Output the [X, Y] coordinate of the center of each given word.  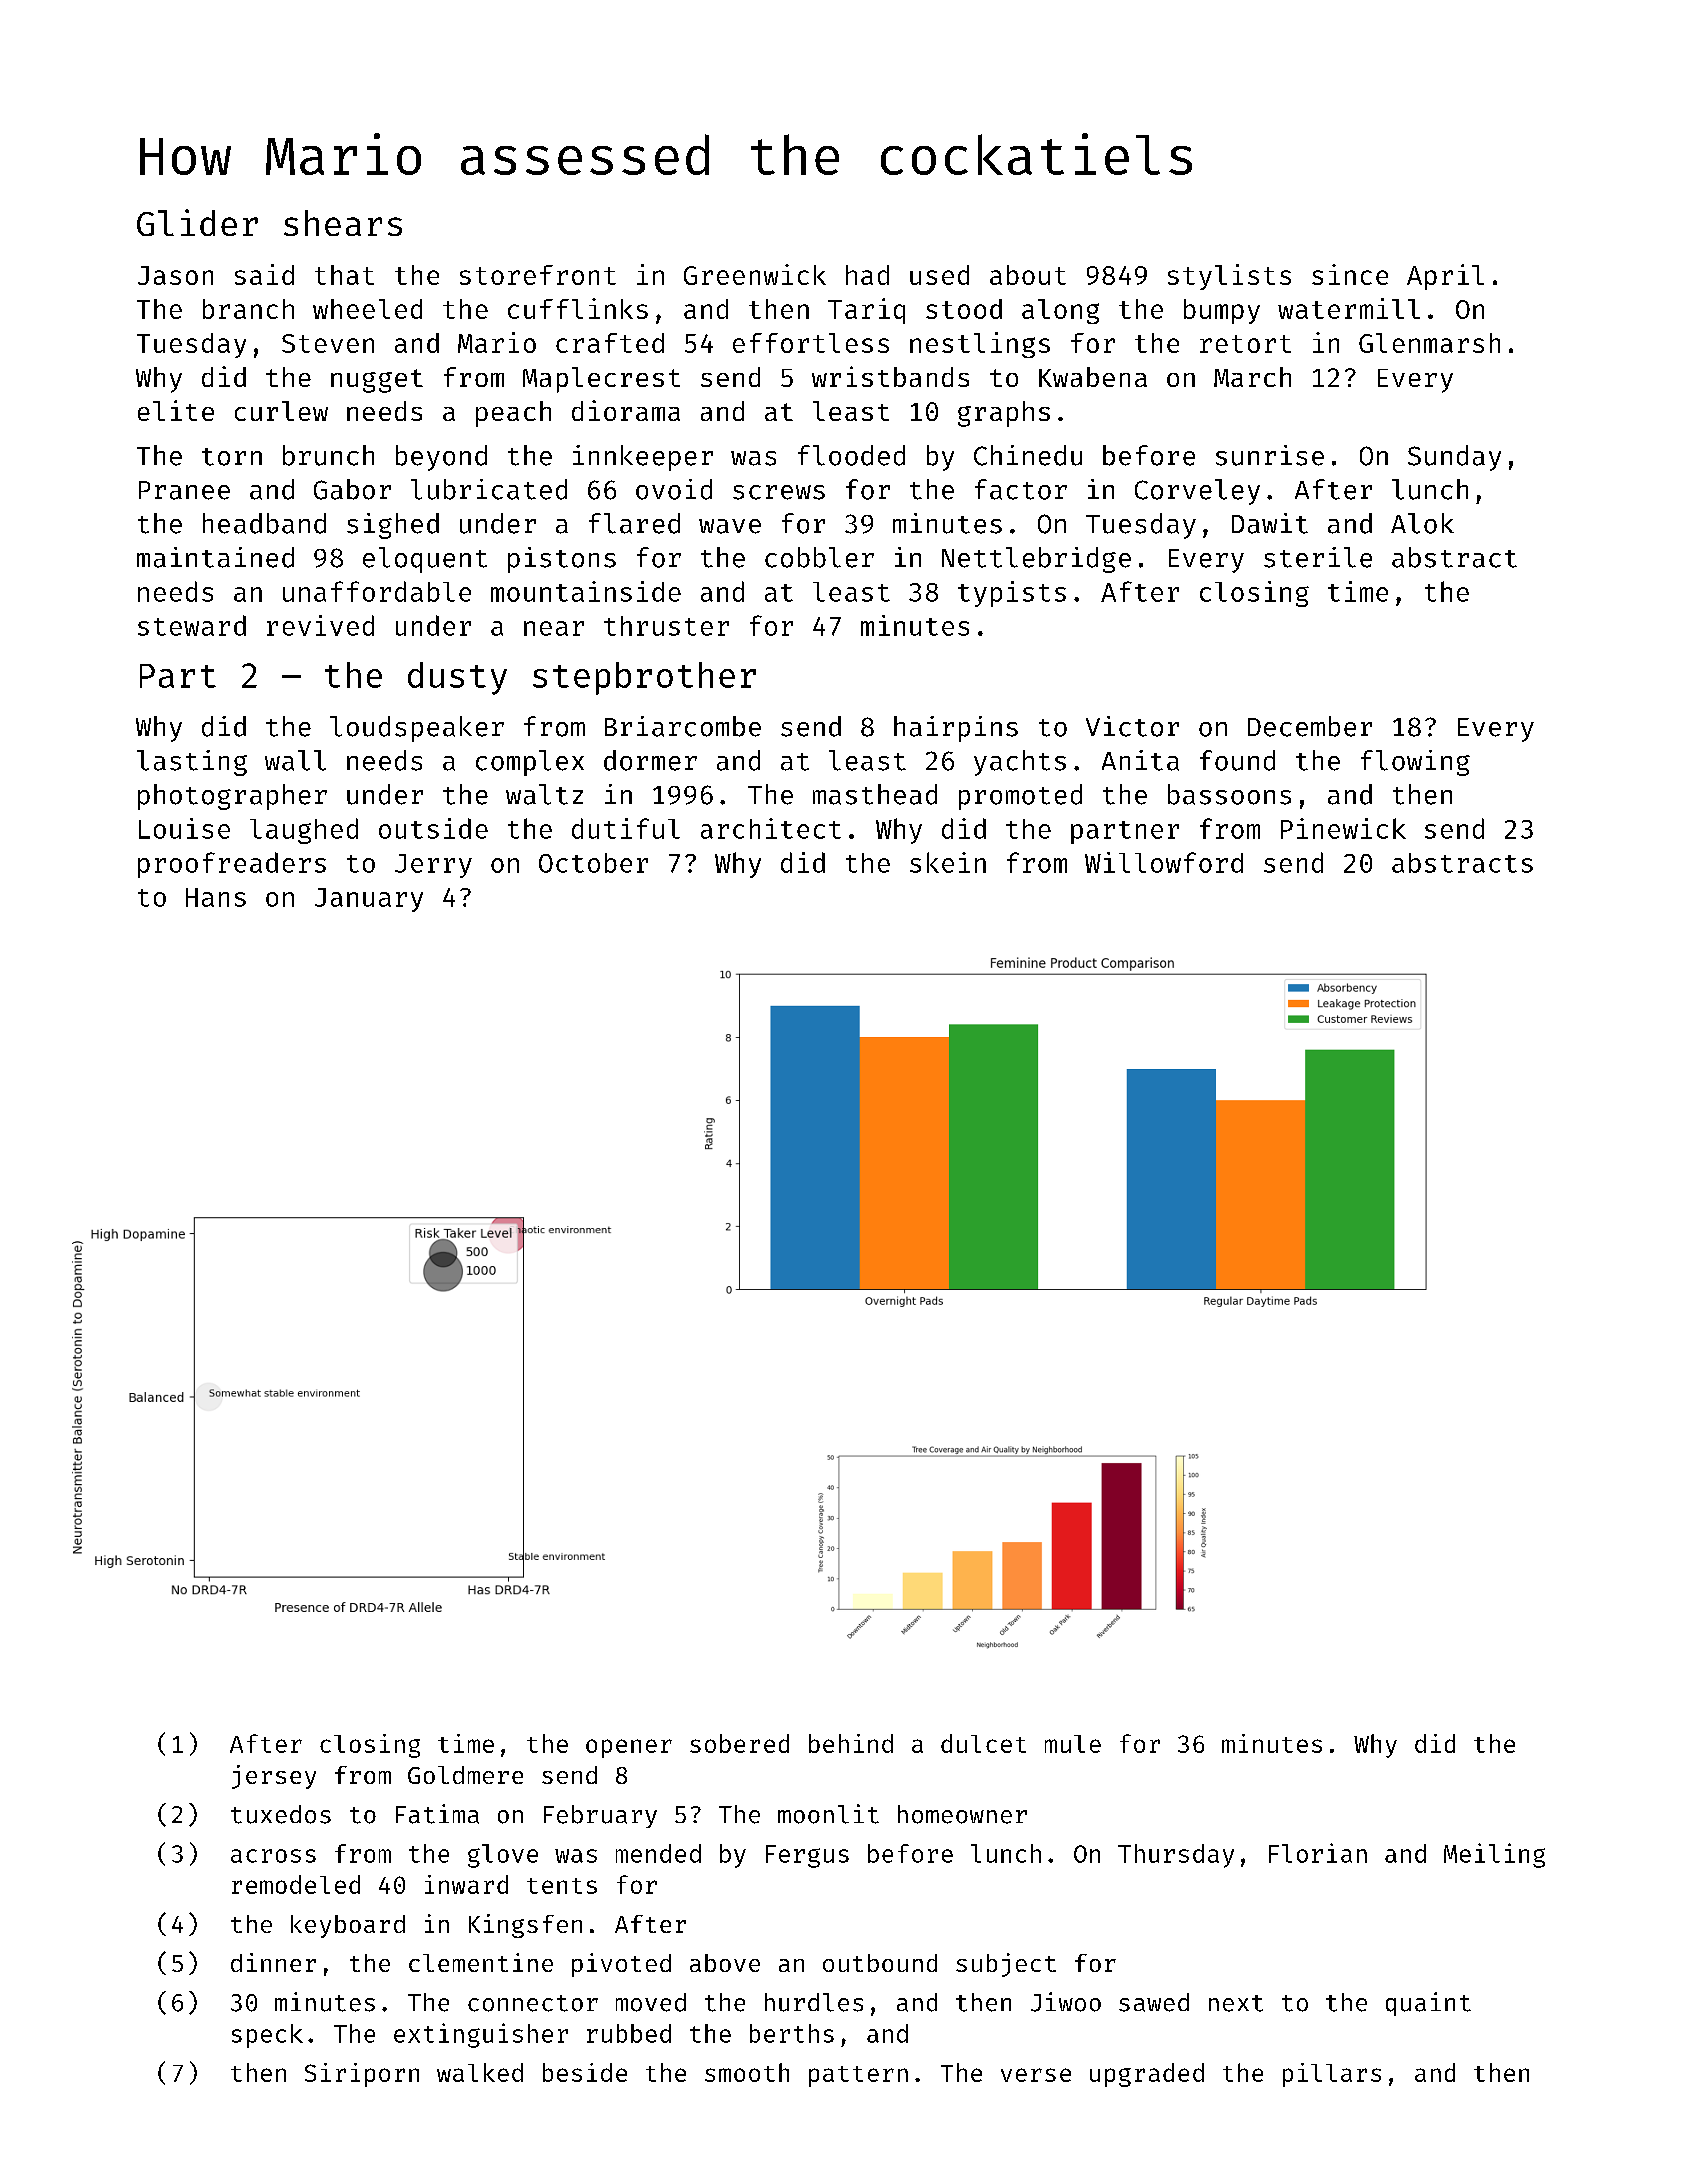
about [1028, 275]
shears [343, 223]
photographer [232, 797]
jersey [274, 1777]
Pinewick [1343, 828]
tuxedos [281, 1814]
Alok [1422, 523]
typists [1012, 594]
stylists [1229, 277]
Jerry [433, 866]
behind [851, 1743]
